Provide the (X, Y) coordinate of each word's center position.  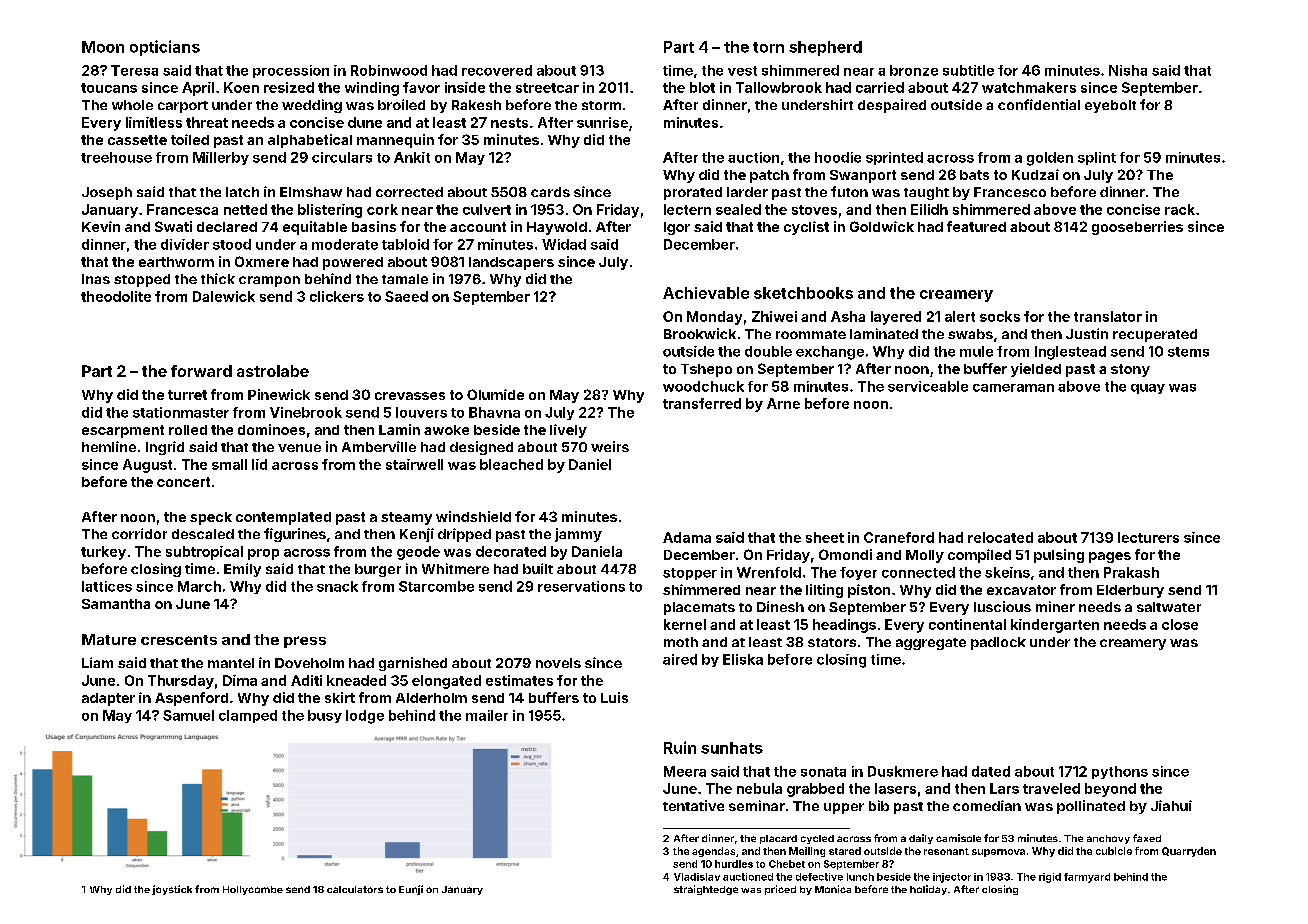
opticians (165, 48)
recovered (497, 70)
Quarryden (1189, 852)
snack (337, 586)
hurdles (734, 864)
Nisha (1128, 70)
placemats (699, 608)
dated (991, 771)
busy (325, 716)
